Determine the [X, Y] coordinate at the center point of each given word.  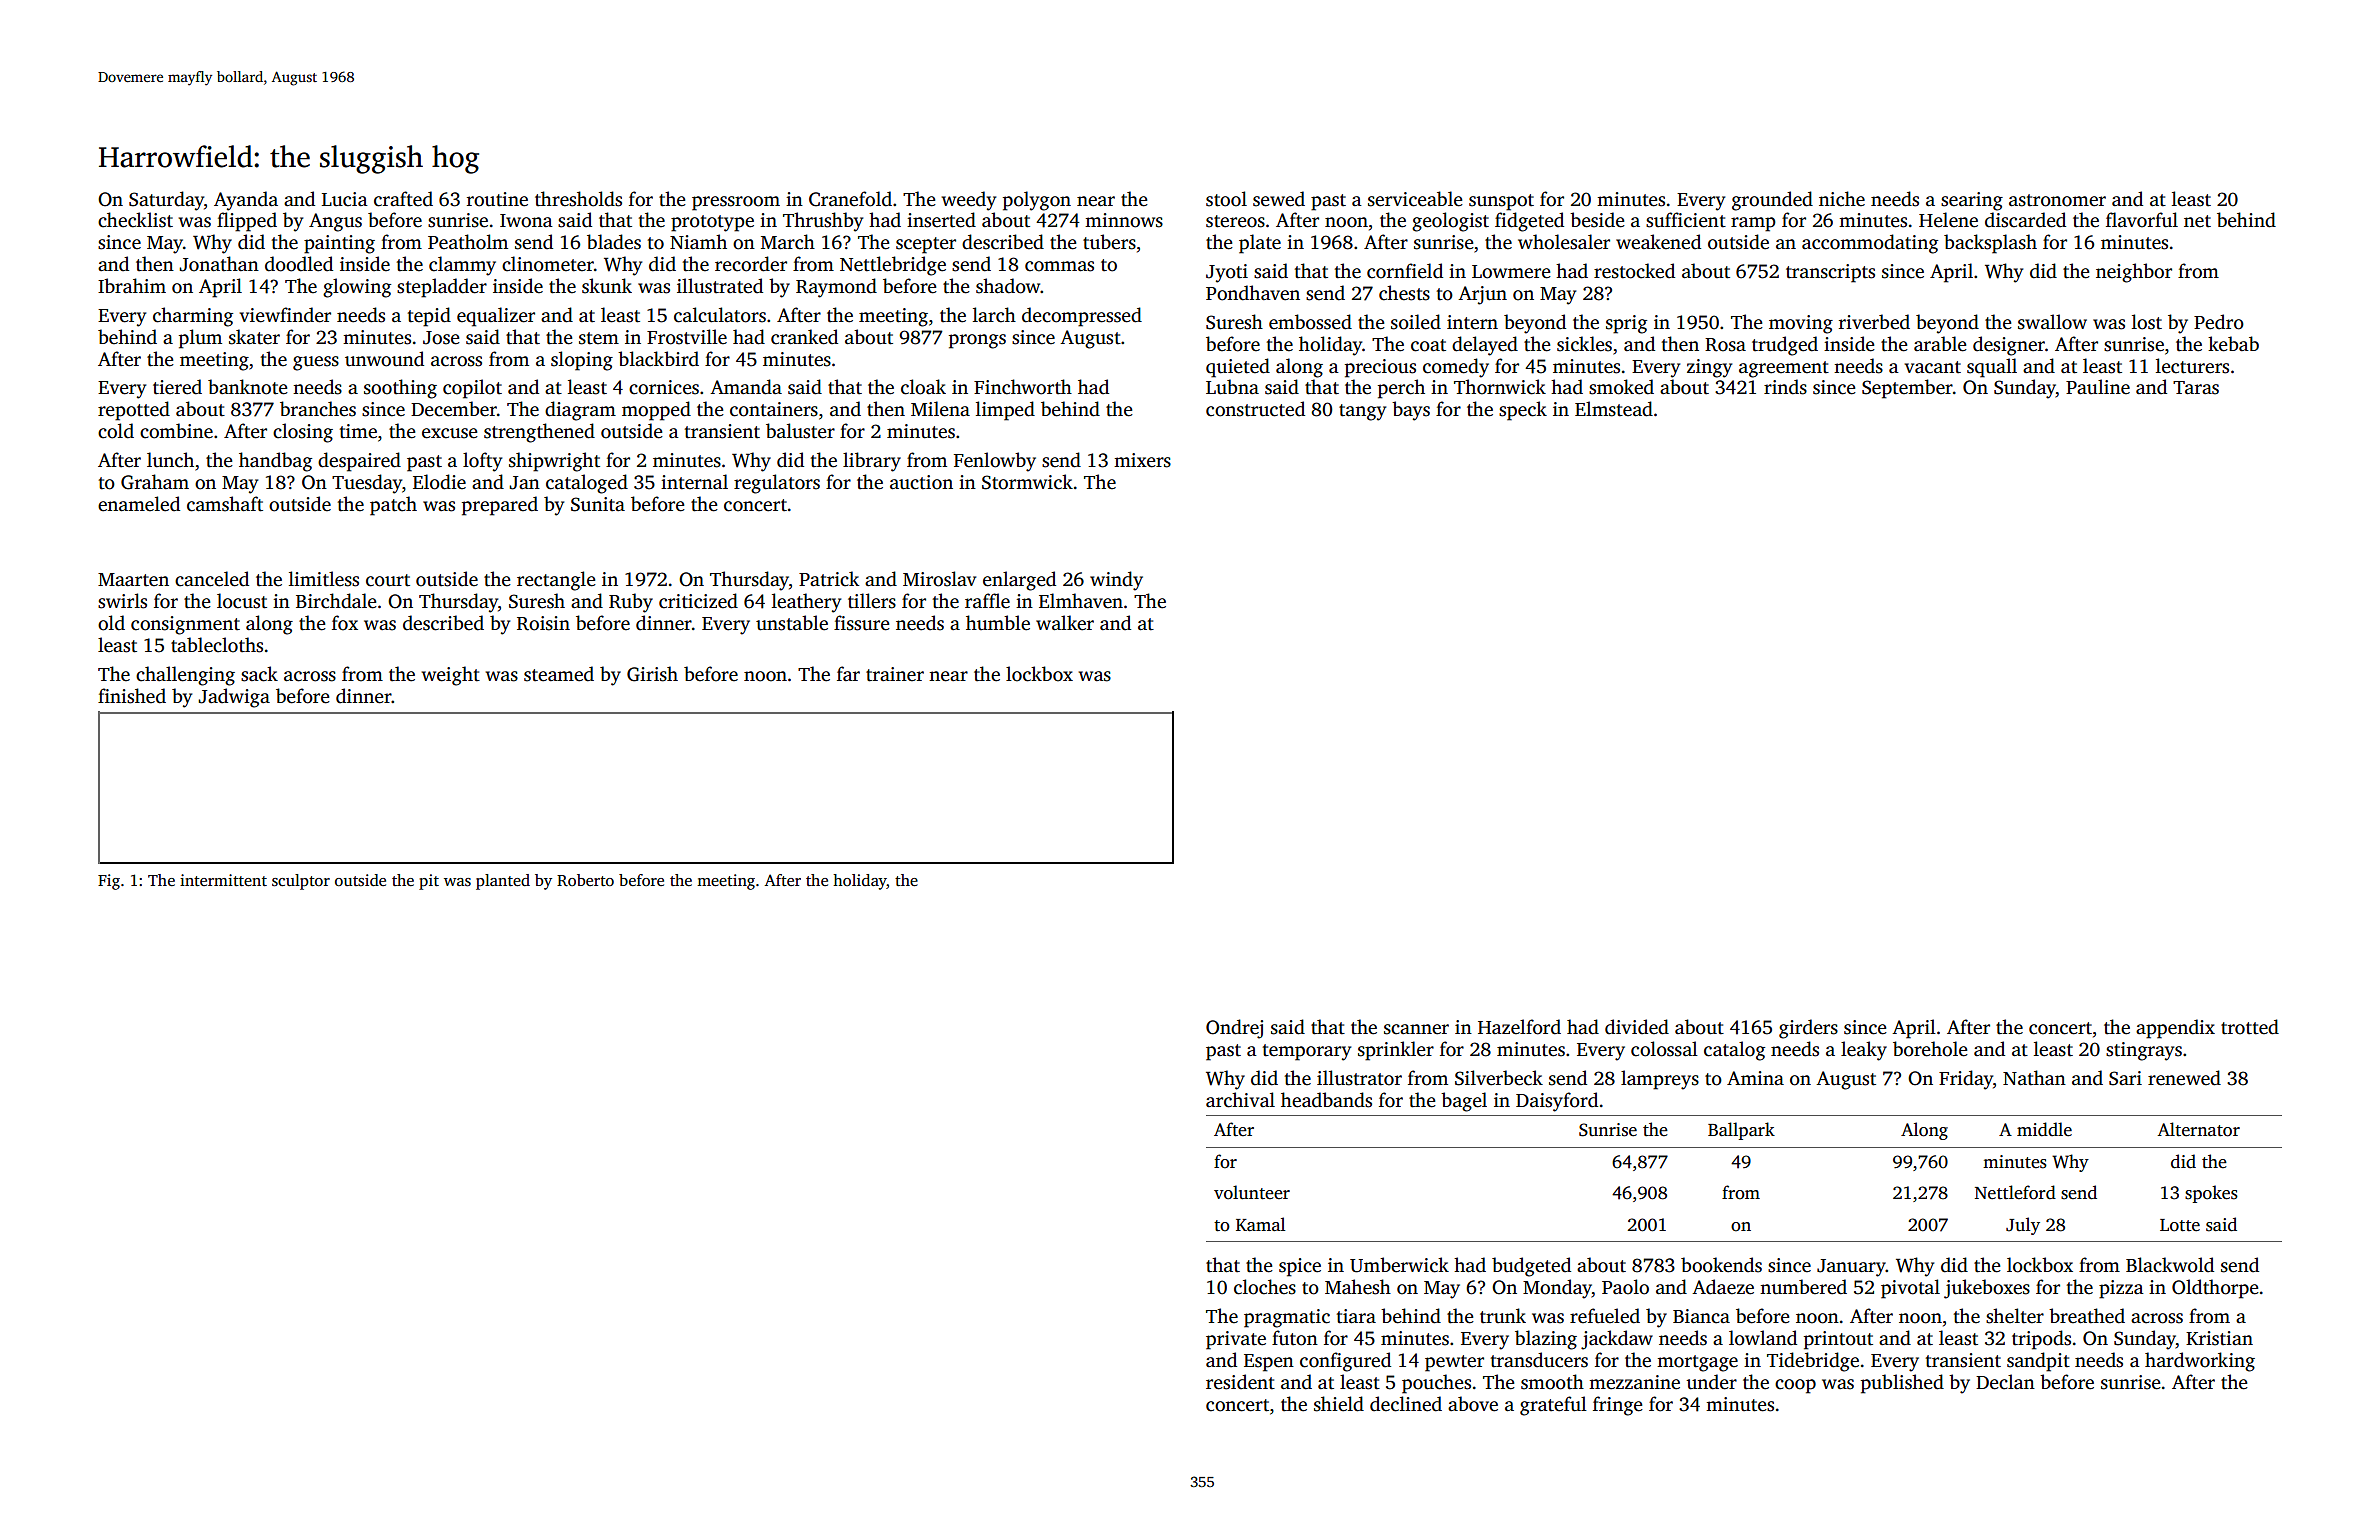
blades [614, 242]
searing [1972, 201]
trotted [2250, 1027]
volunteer [1252, 1192]
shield [1339, 1404]
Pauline [2098, 387]
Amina [1755, 1078]
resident [1240, 1382]
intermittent [223, 880]
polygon [1037, 201]
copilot [472, 389]
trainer [895, 674]
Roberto [585, 880]
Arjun [1482, 295]
